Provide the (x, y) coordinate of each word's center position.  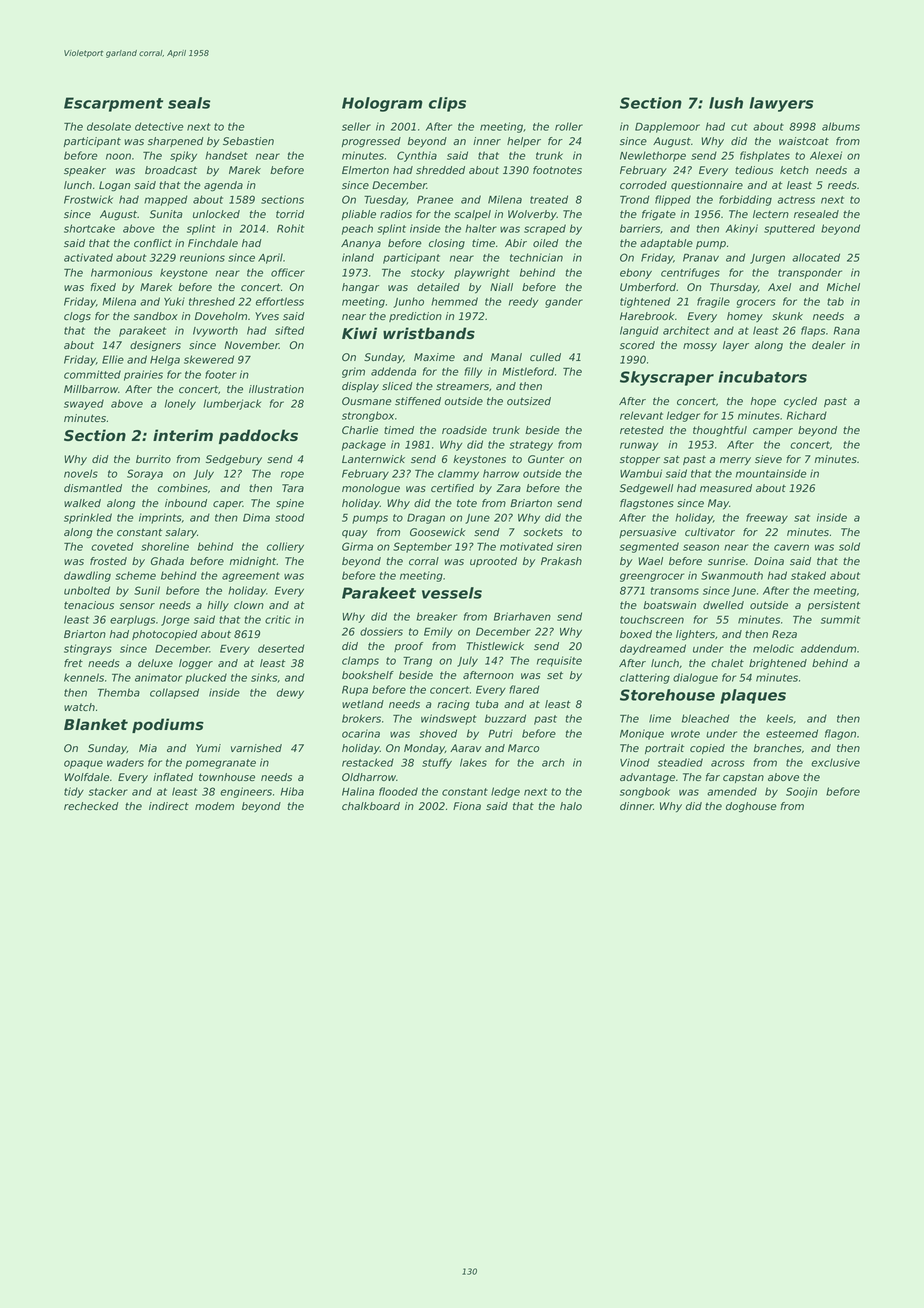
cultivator (710, 532)
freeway (767, 518)
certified (452, 488)
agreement (251, 577)
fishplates (765, 156)
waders (125, 762)
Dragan (426, 519)
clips (447, 104)
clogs (77, 317)
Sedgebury (234, 460)
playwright (482, 273)
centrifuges (690, 273)
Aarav (466, 748)
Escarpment (113, 104)
